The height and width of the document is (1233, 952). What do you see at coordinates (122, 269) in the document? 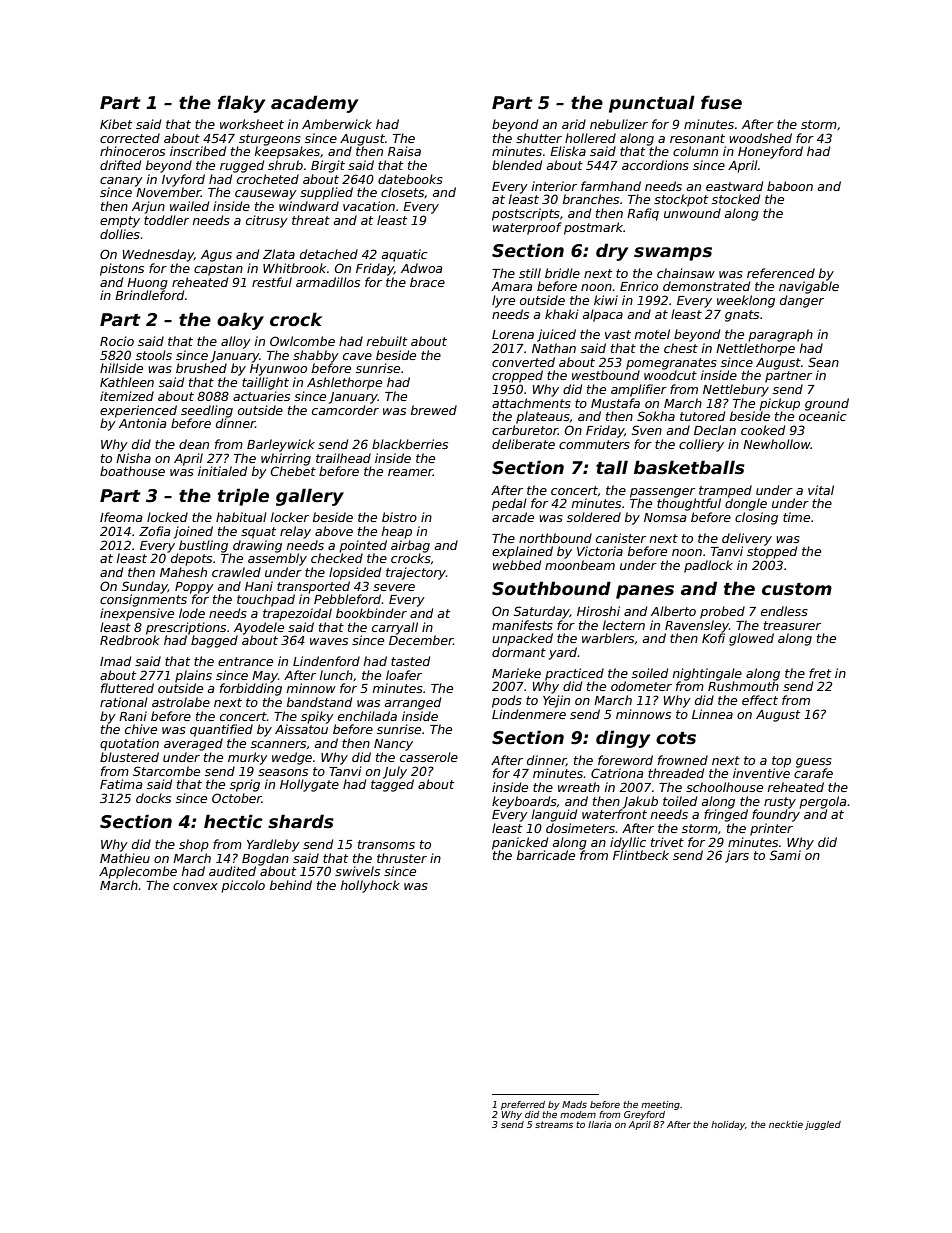
I see `pistons` at bounding box center [122, 269].
